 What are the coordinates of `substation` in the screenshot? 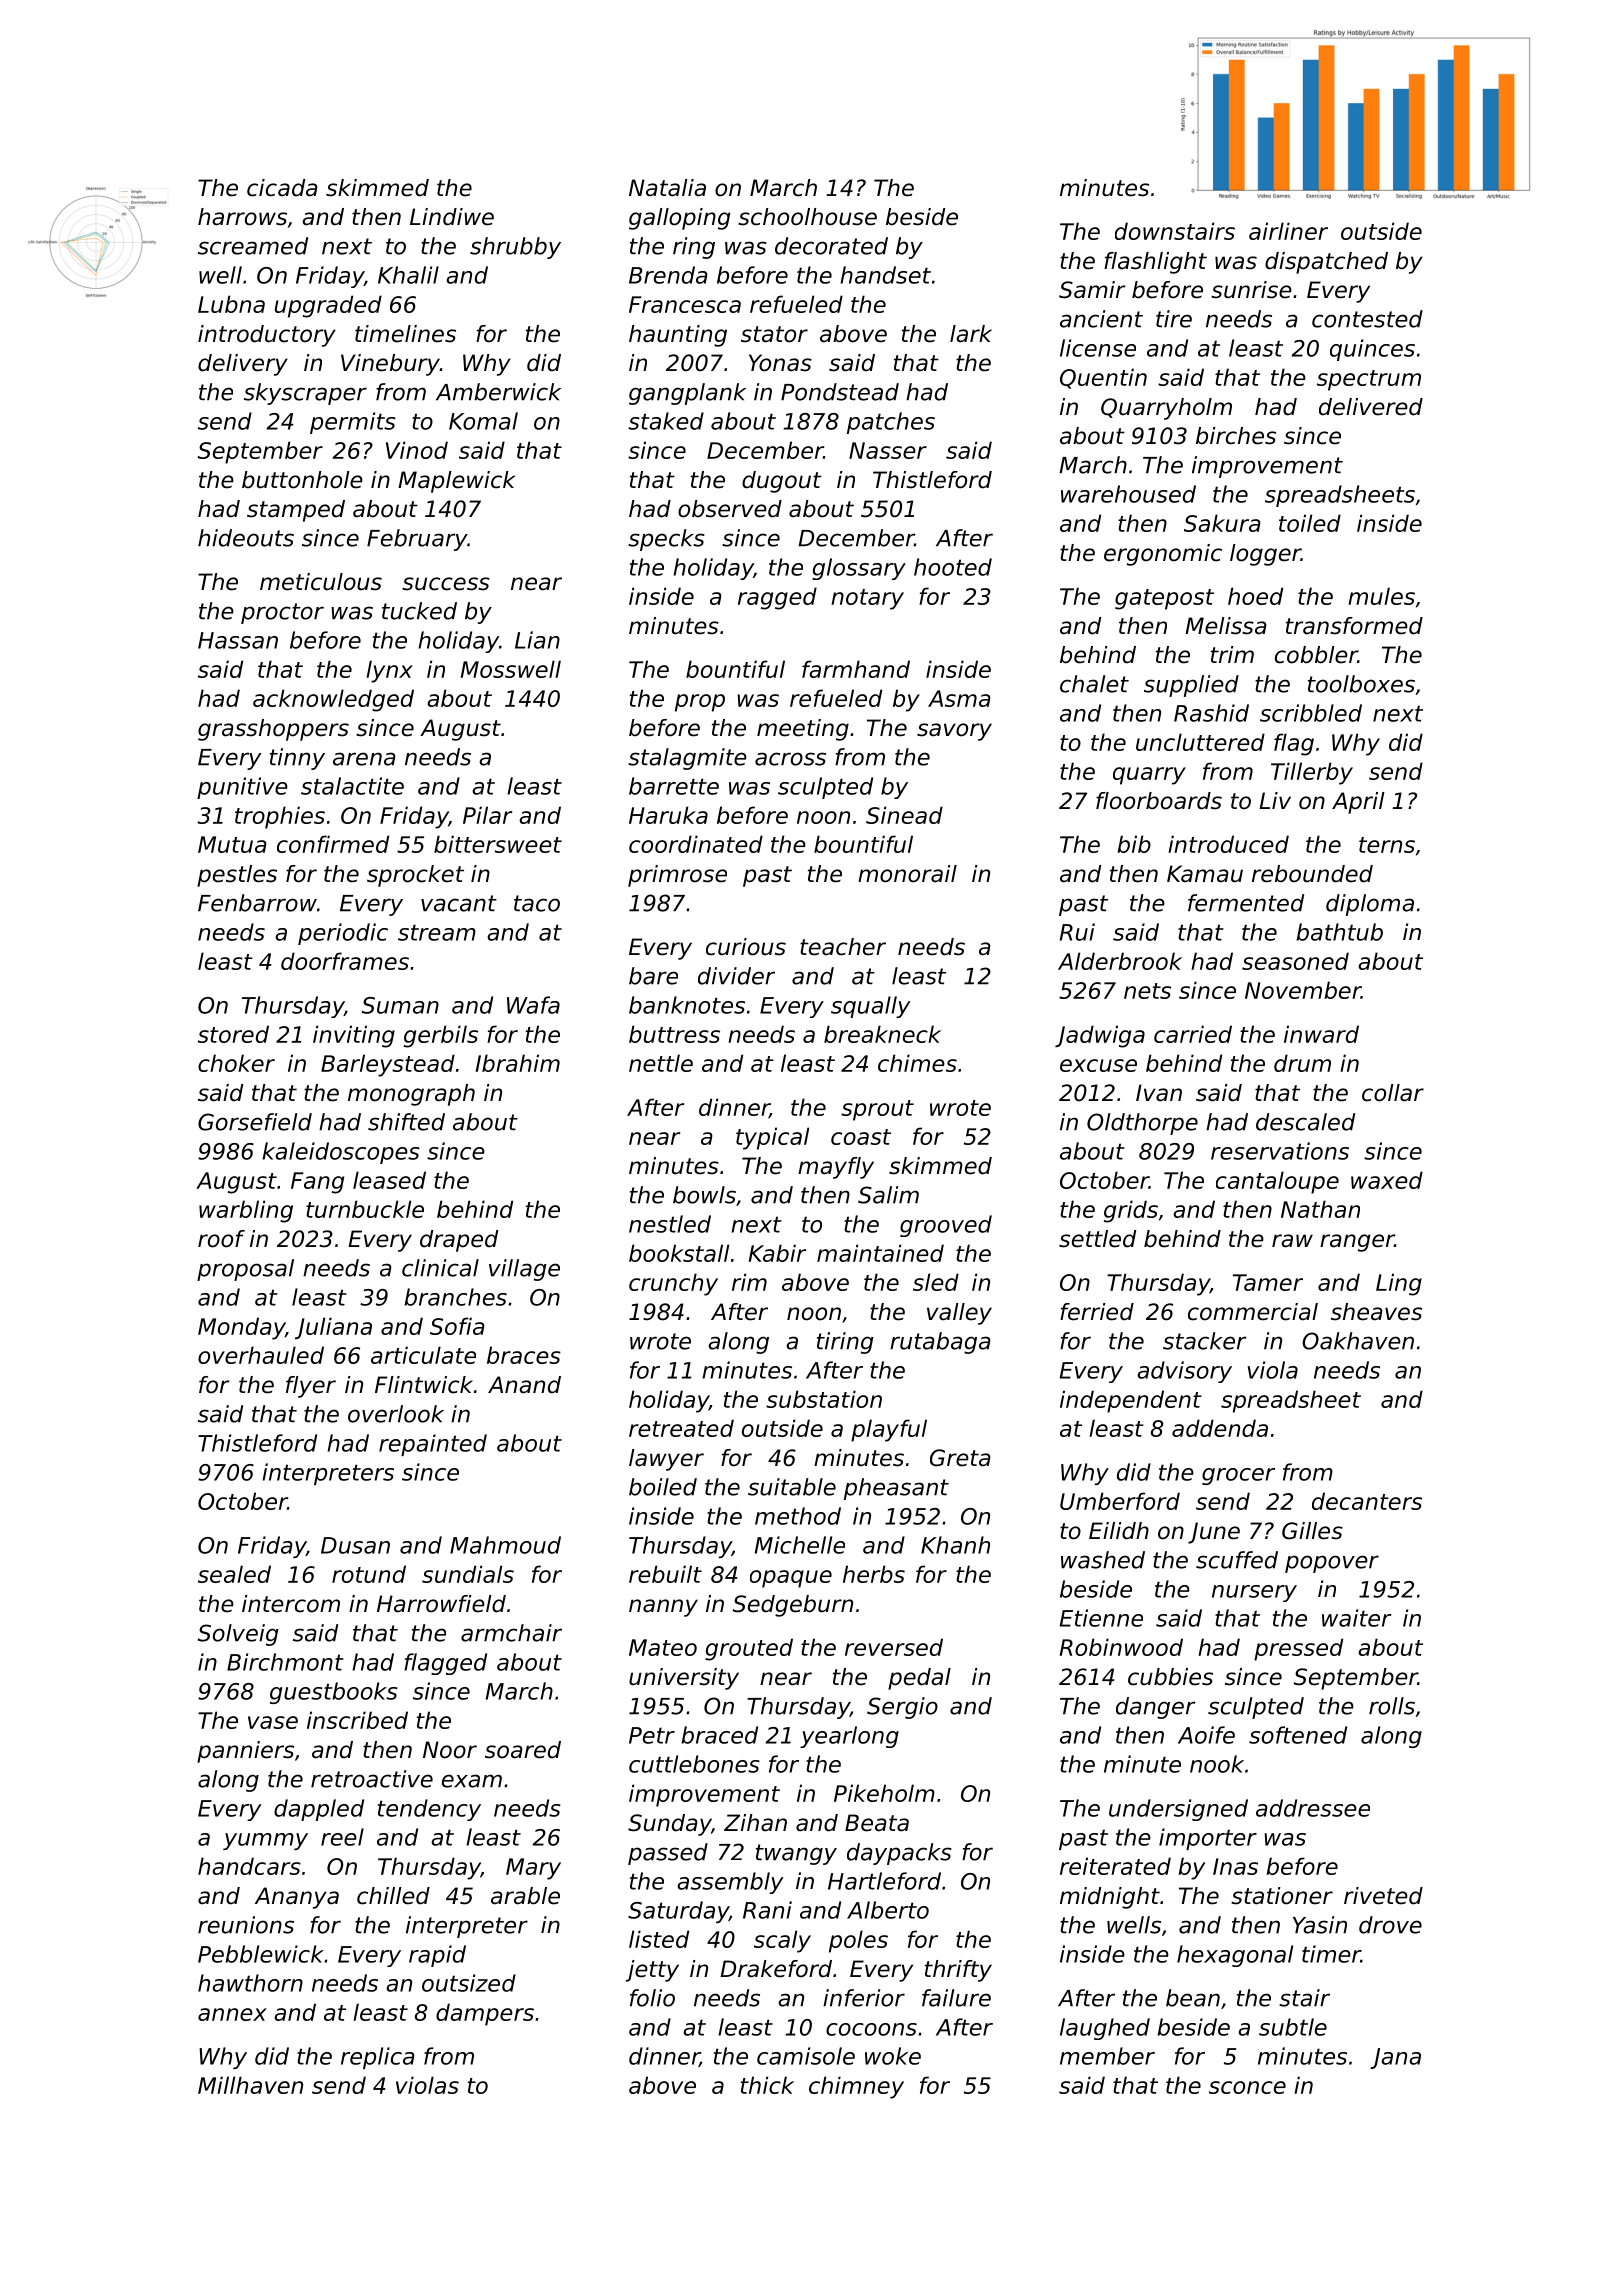 It's located at (824, 1399).
